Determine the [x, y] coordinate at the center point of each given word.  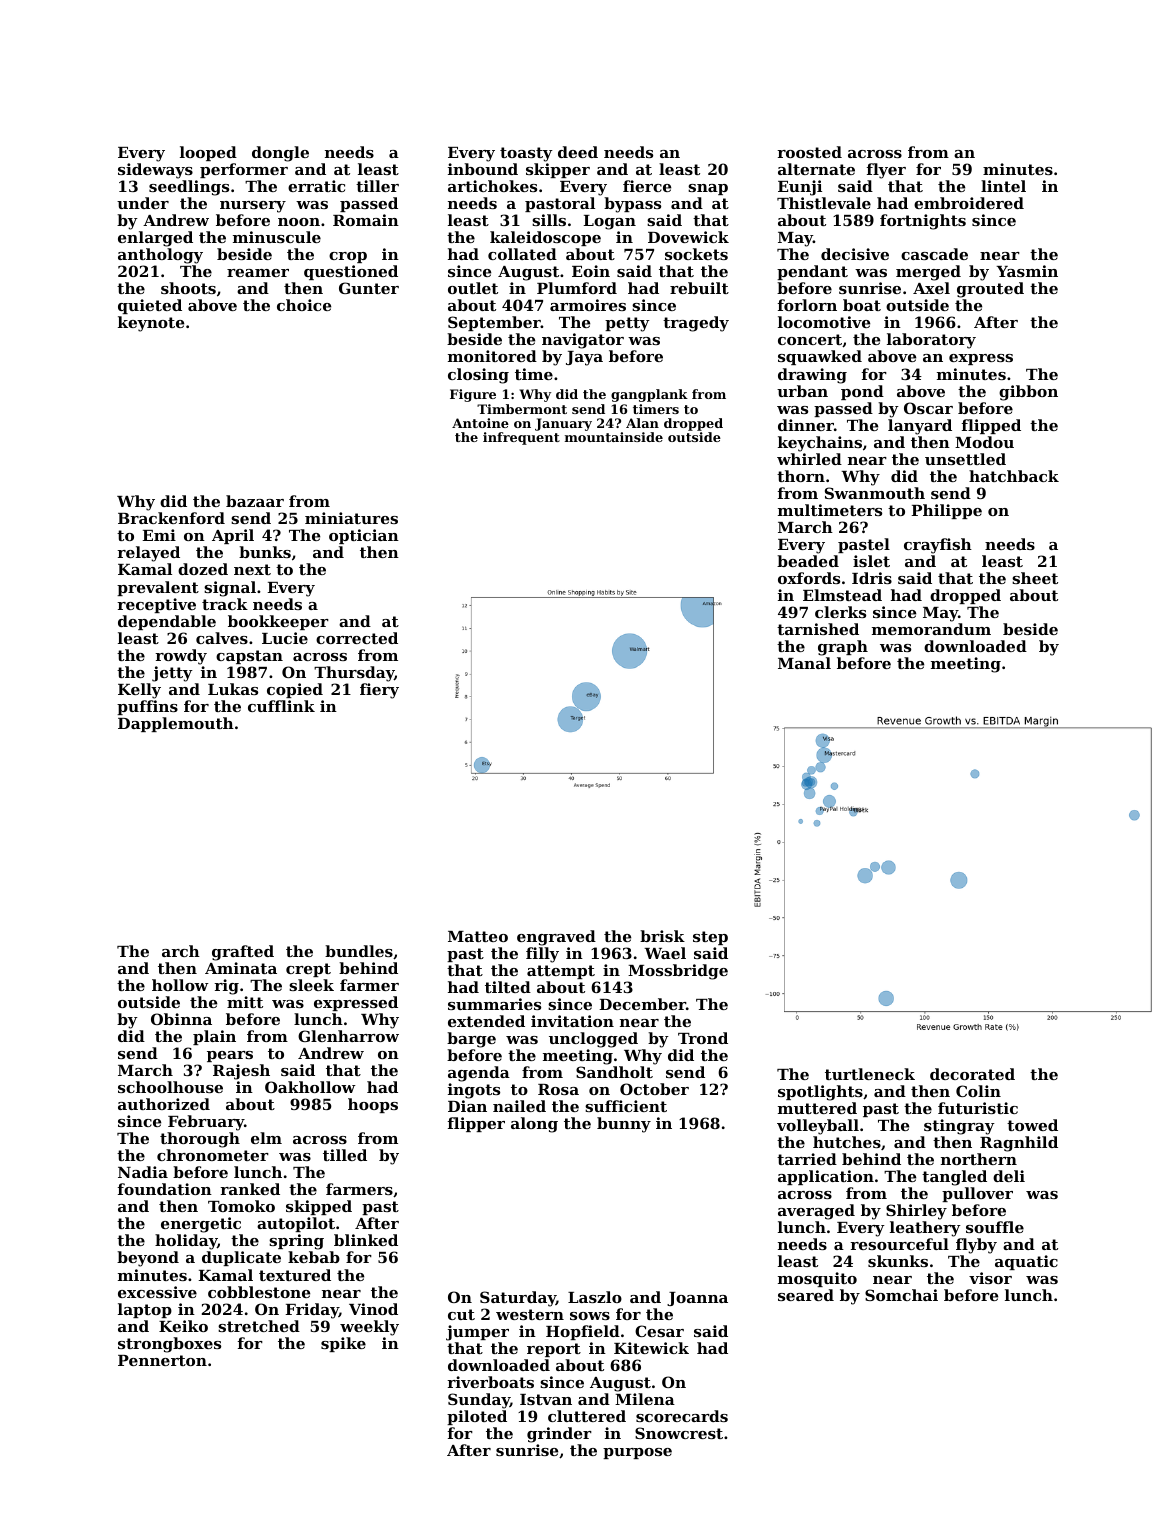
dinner [806, 425]
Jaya [584, 358]
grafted [243, 953]
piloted [477, 1417]
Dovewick [688, 237]
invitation [572, 1021]
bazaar [255, 501]
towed [1032, 1125]
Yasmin [1027, 271]
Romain [366, 220]
